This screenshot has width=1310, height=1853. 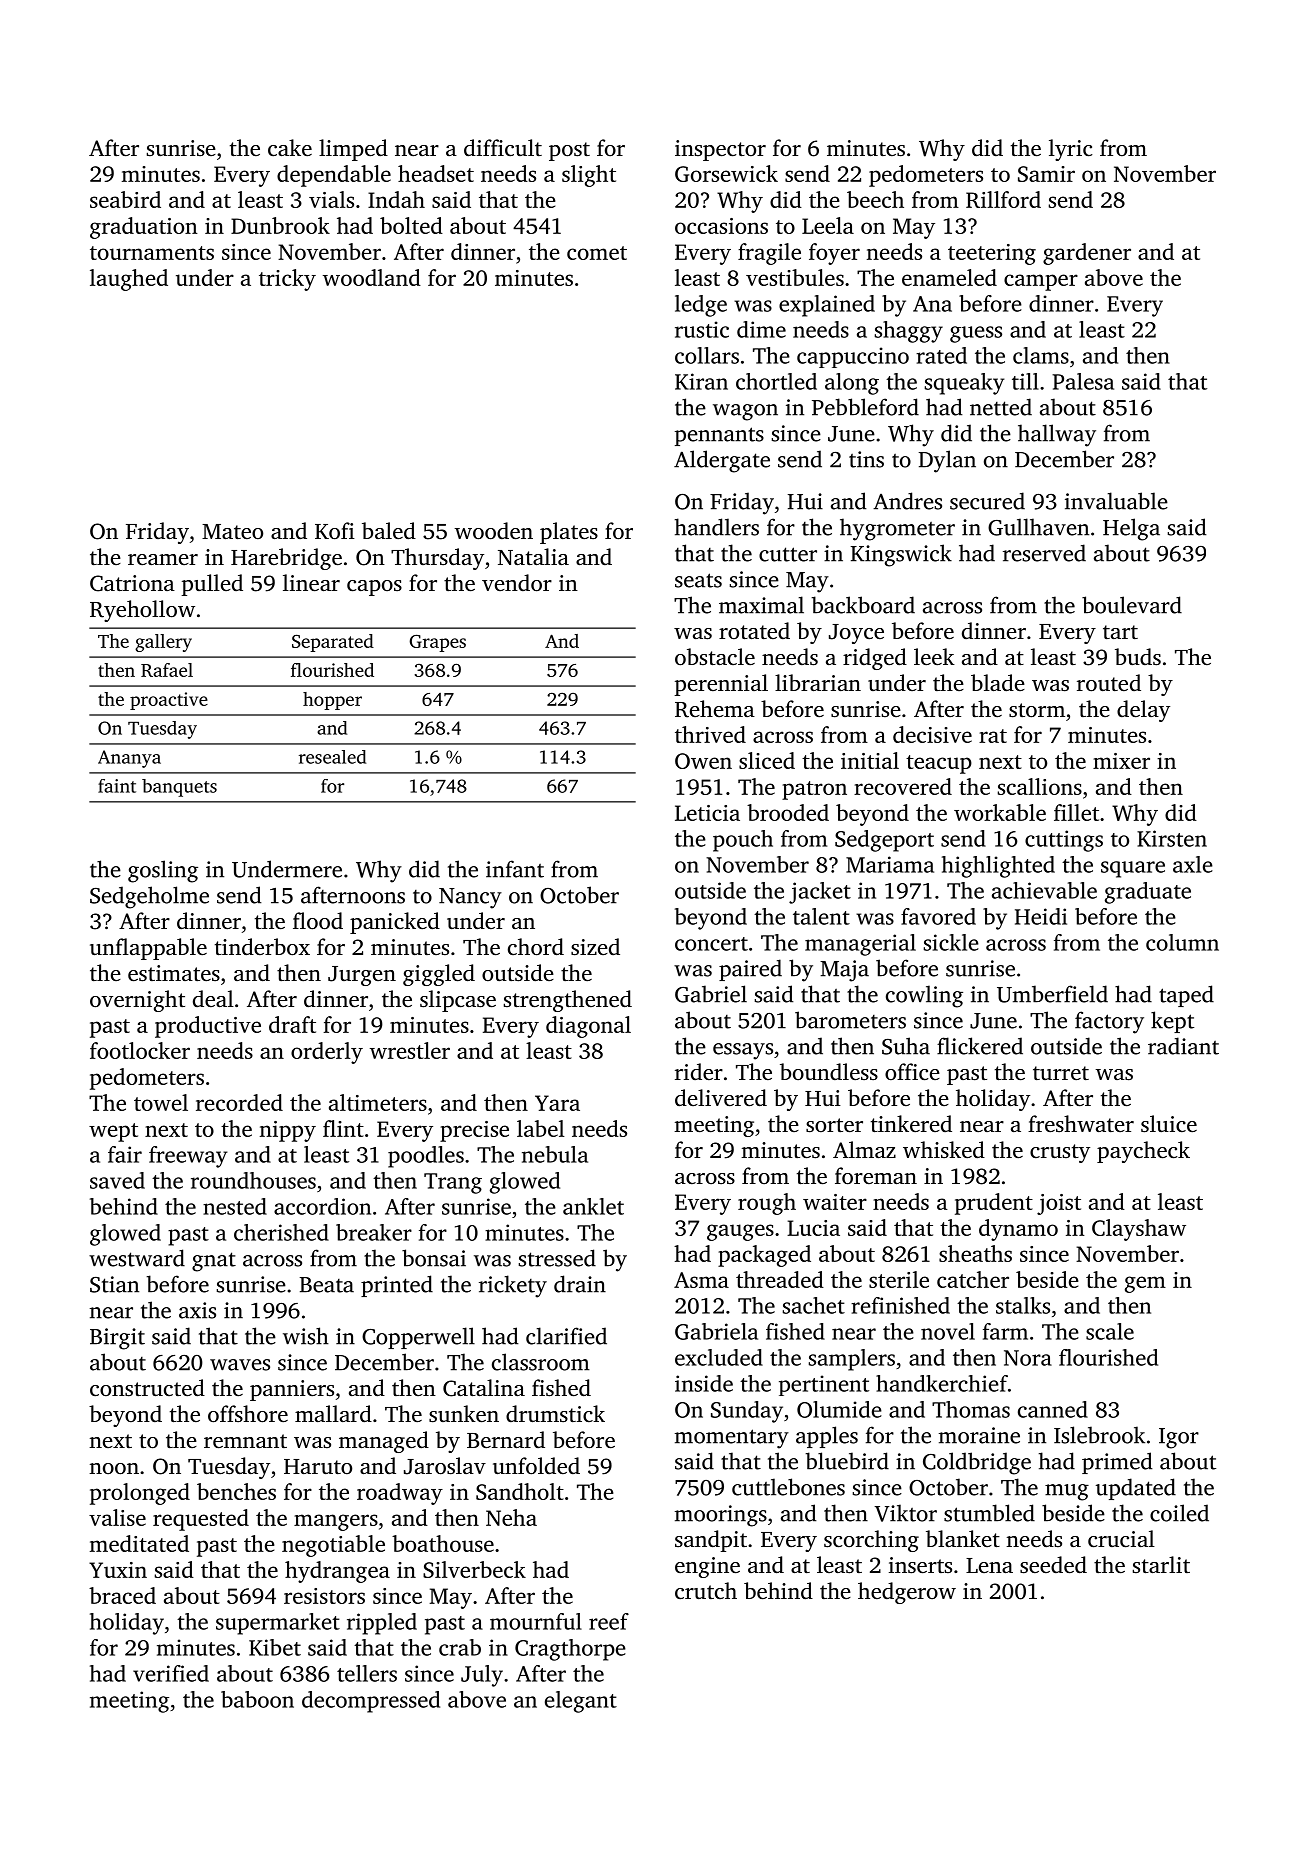 I want to click on cake, so click(x=290, y=148).
